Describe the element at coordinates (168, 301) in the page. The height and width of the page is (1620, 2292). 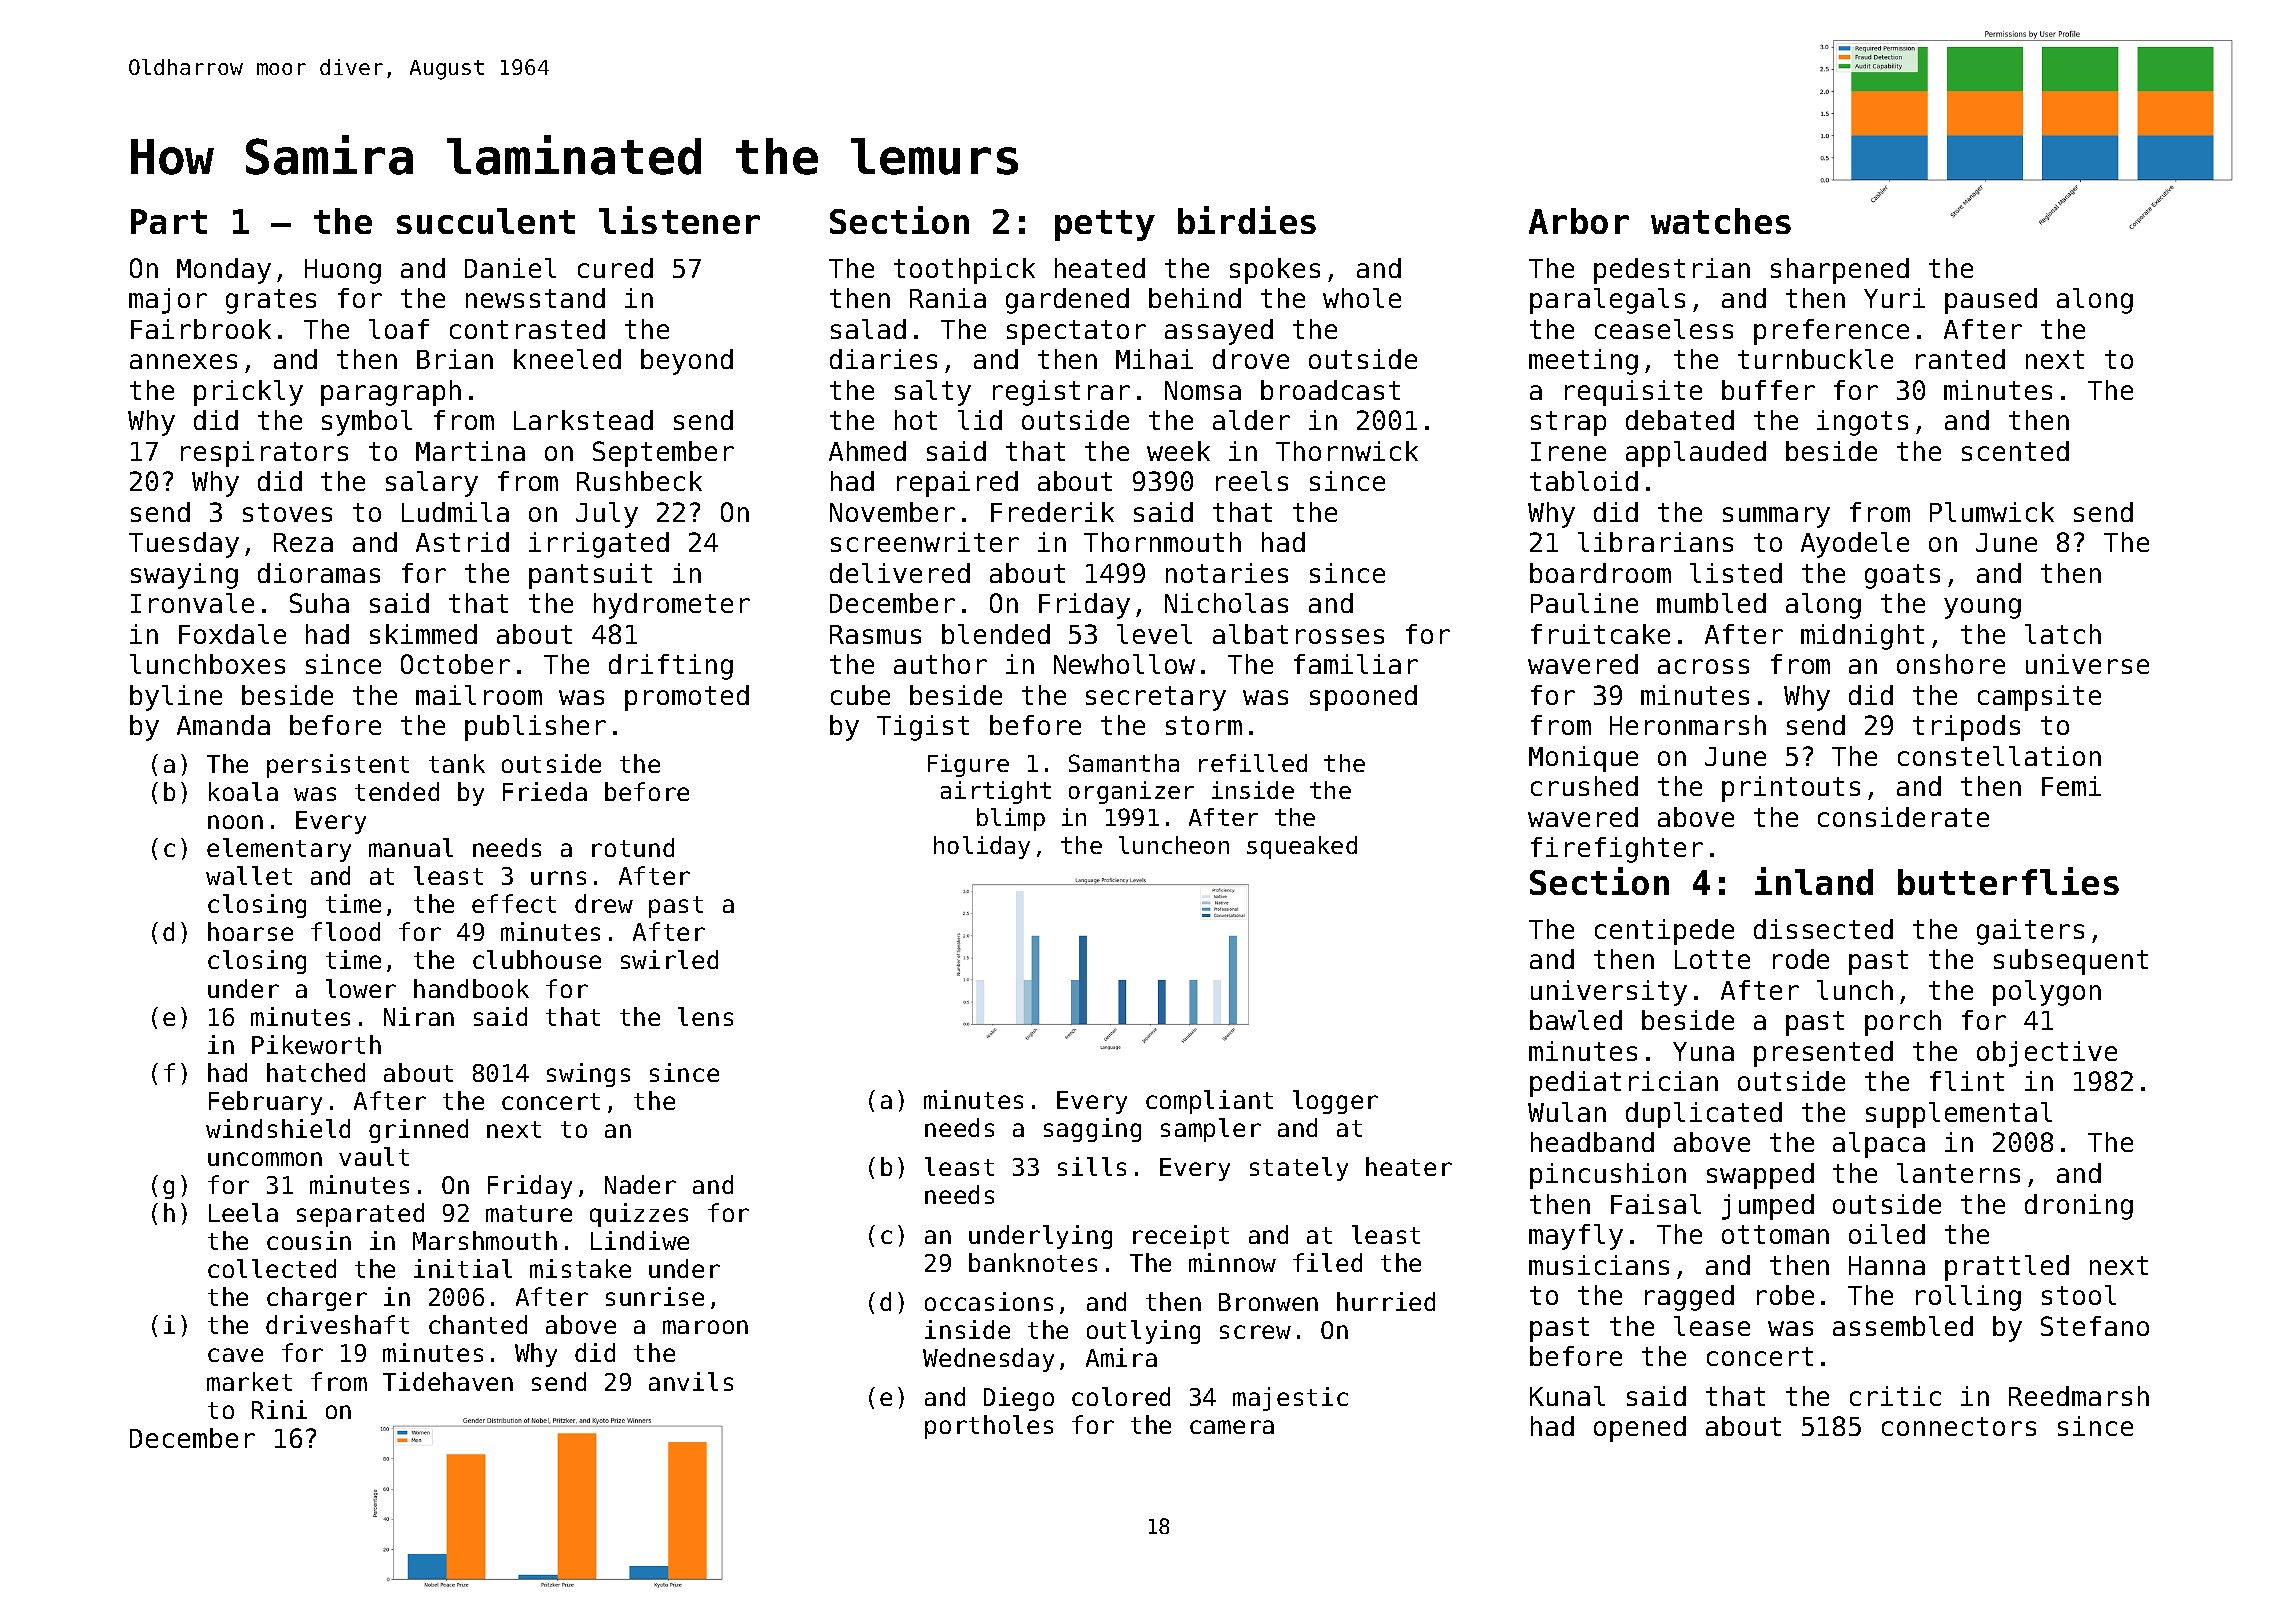
I see `major` at that location.
